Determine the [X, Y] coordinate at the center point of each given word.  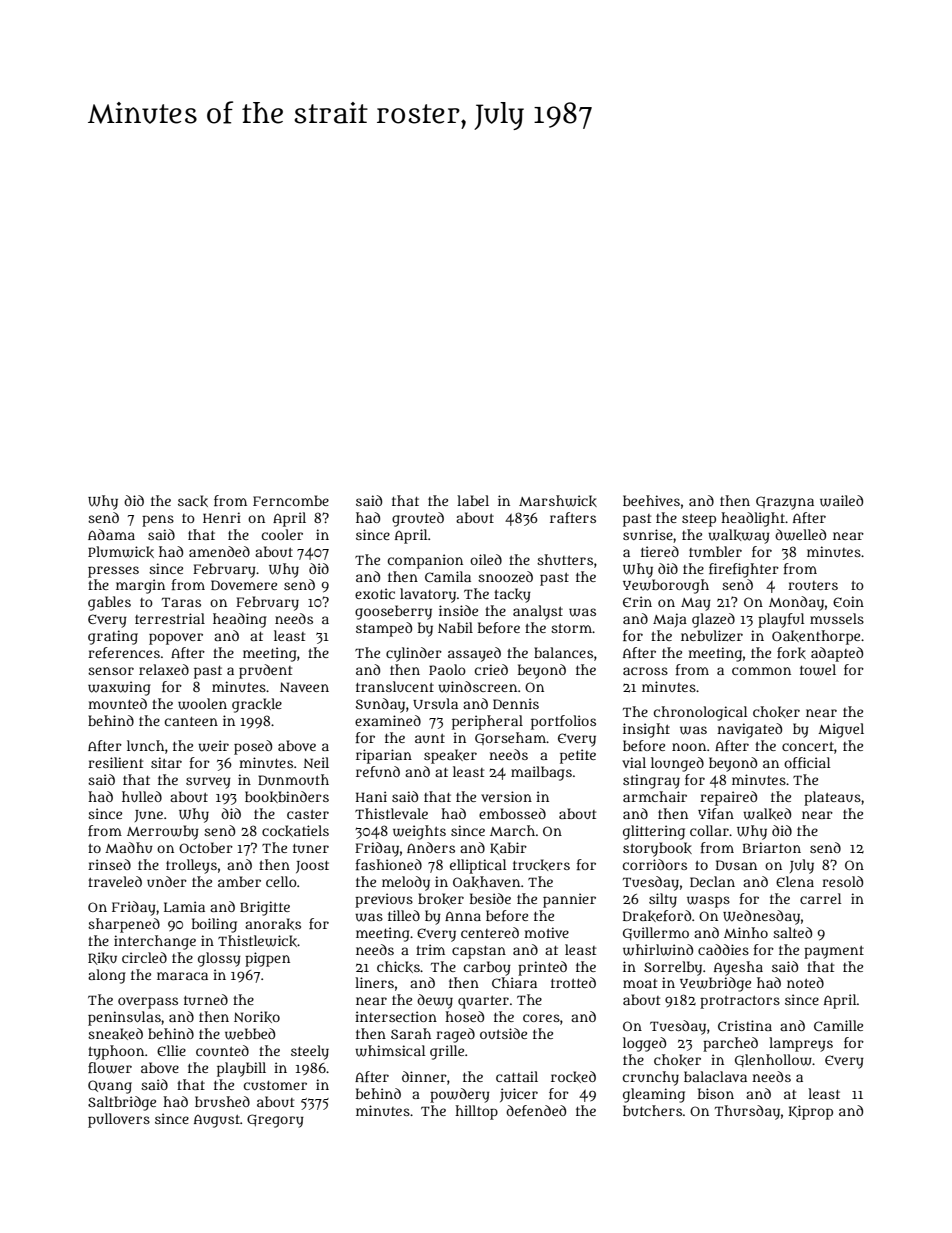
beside [490, 898]
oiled [486, 559]
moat [640, 983]
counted [222, 1050]
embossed [512, 813]
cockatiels [295, 831]
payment [834, 952]
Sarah [411, 1033]
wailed [841, 501]
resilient [115, 762]
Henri [222, 517]
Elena [795, 881]
